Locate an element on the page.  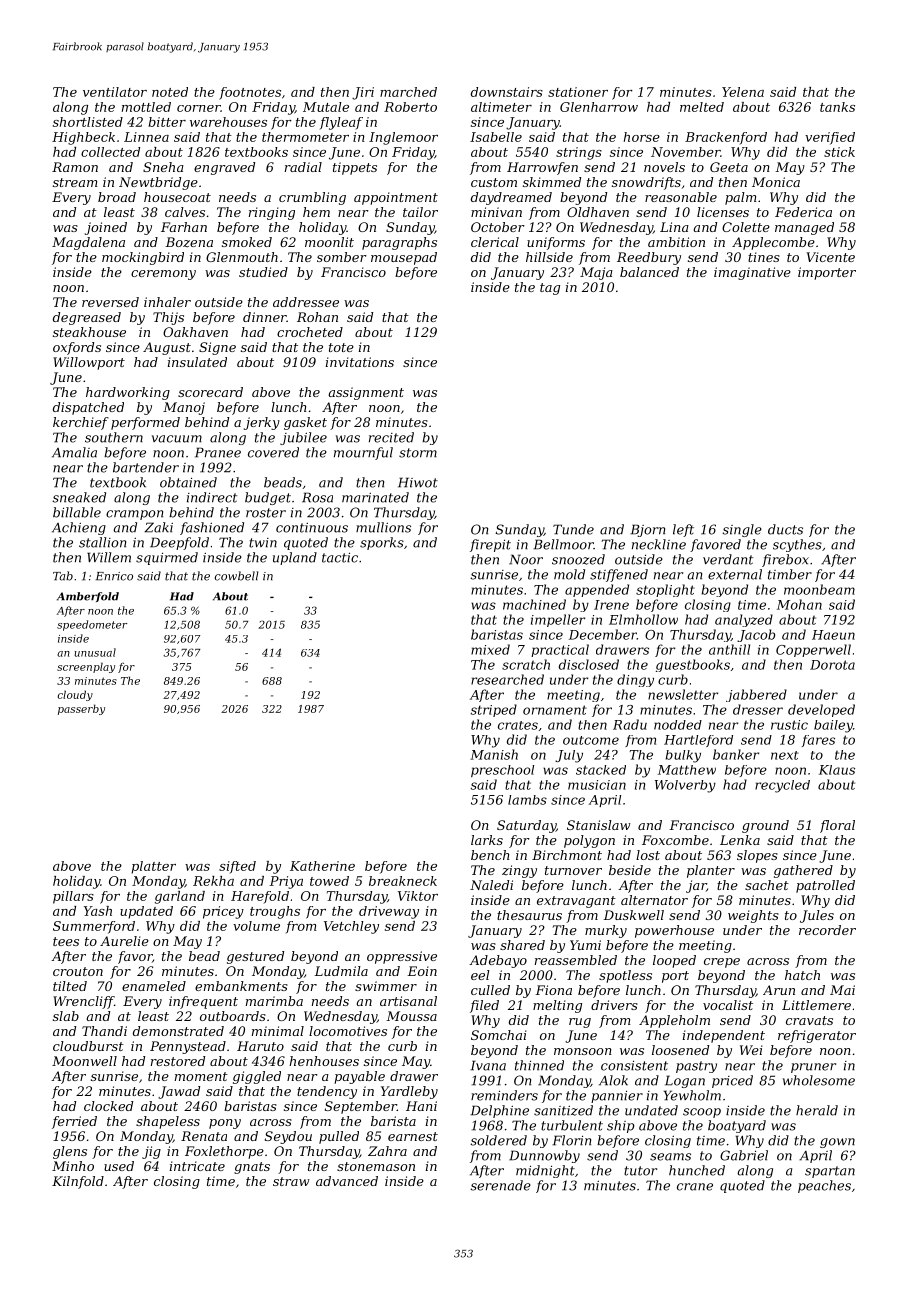
intricate is located at coordinates (197, 1166).
